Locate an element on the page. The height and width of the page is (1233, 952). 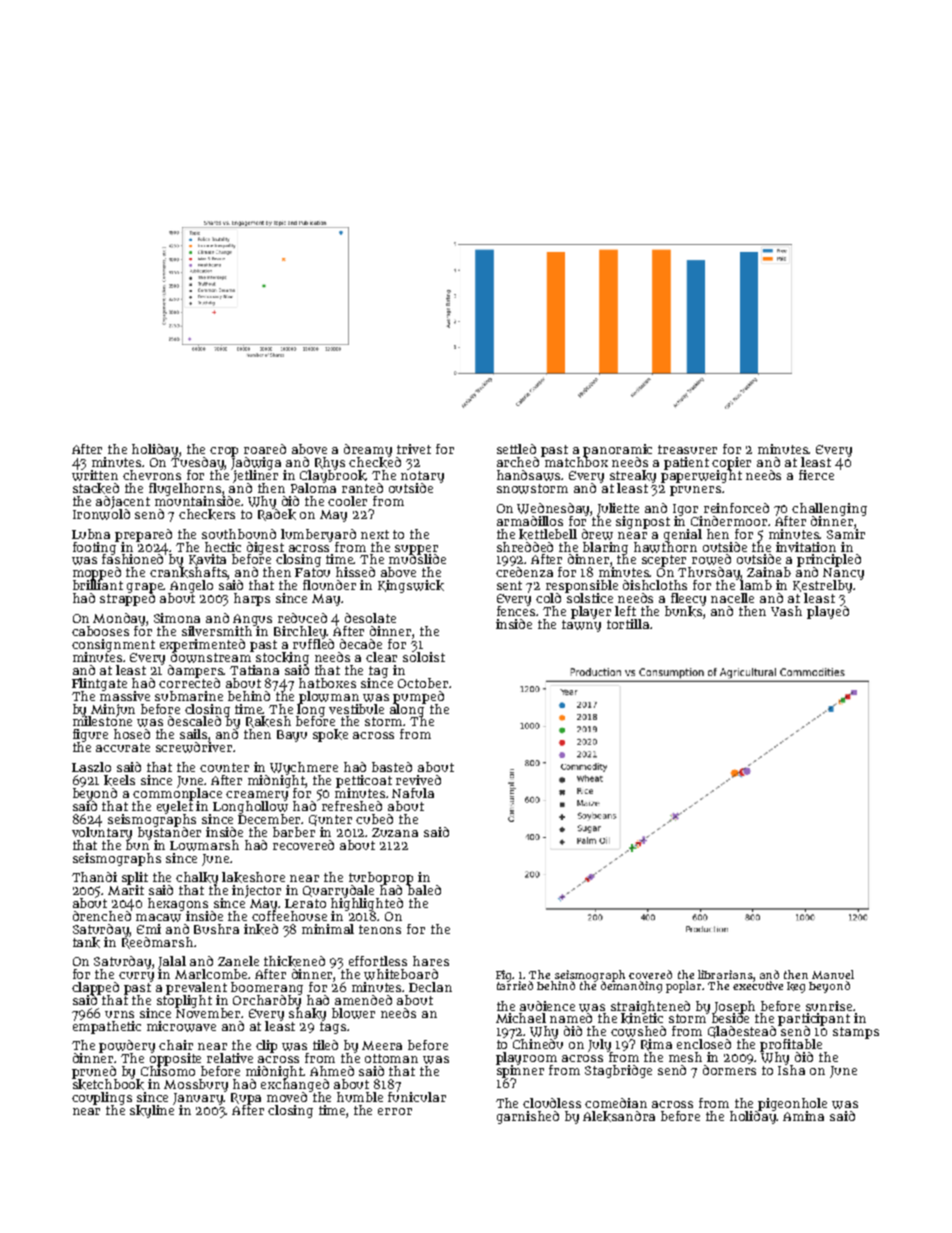
Zuzana is located at coordinates (395, 832).
